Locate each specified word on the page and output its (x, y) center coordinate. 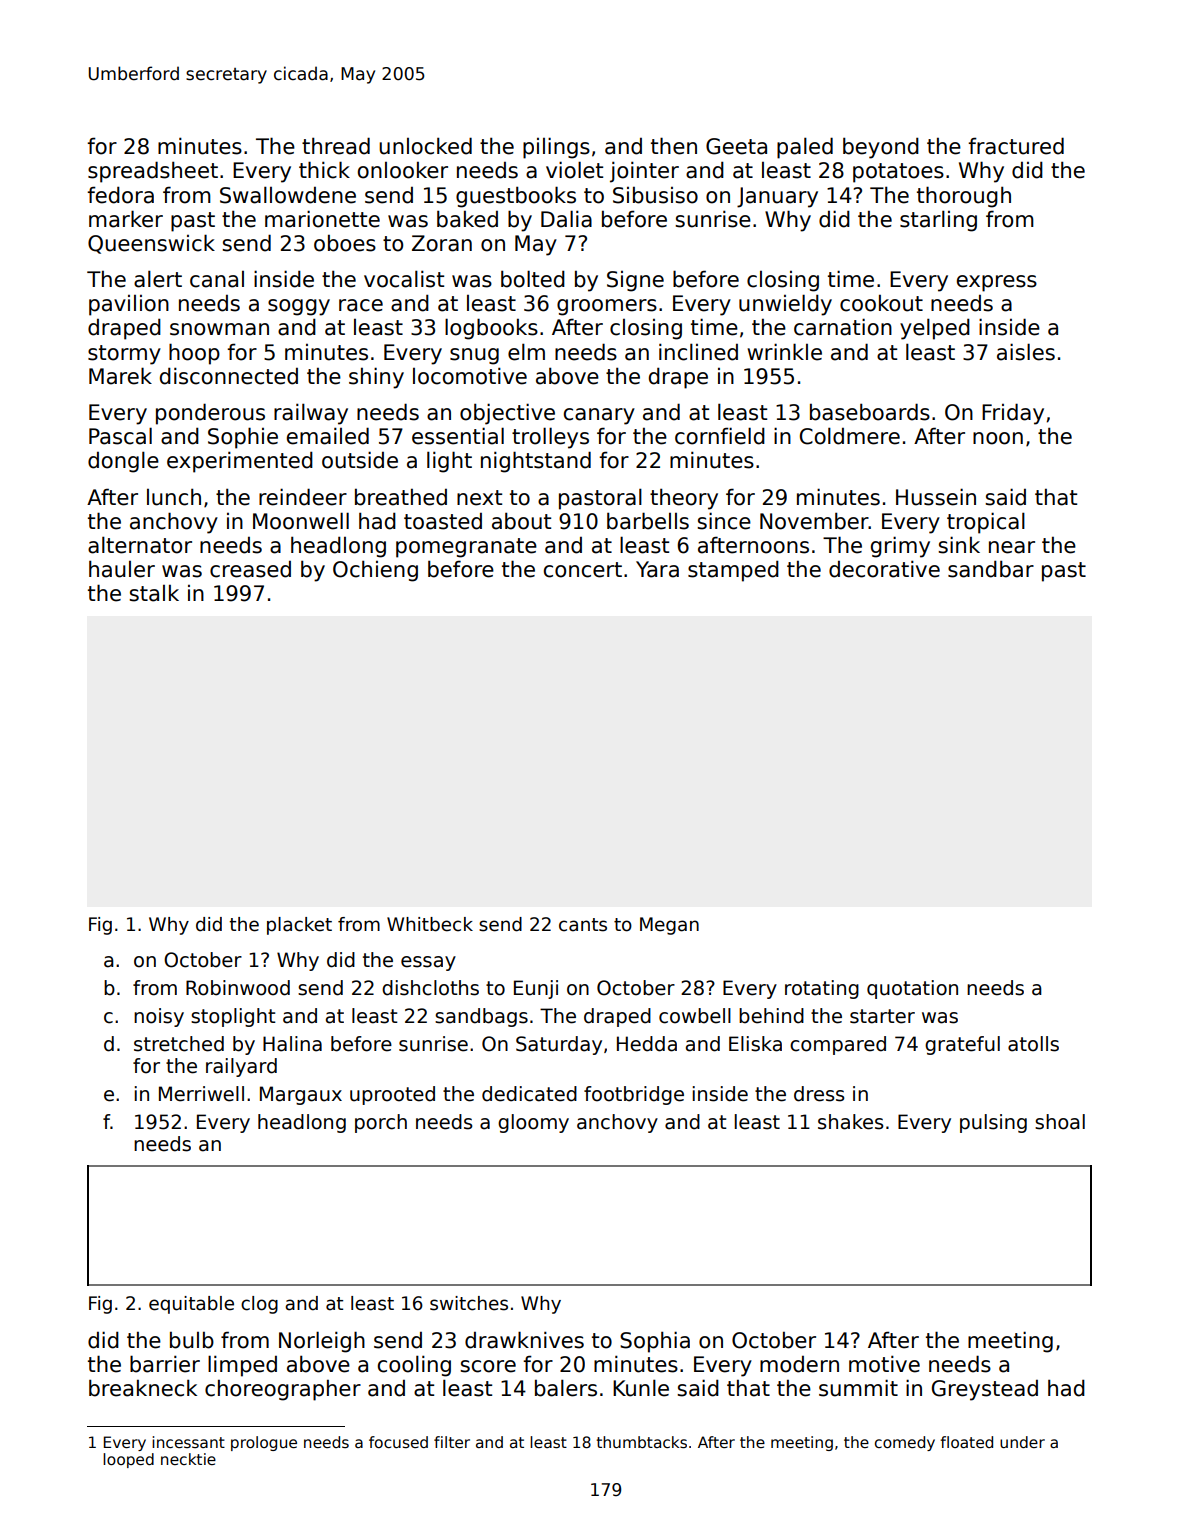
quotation (912, 989)
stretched (179, 1044)
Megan (669, 926)
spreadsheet (153, 172)
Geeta (736, 146)
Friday (1013, 414)
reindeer (303, 497)
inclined (698, 352)
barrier (165, 1364)
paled (805, 148)
